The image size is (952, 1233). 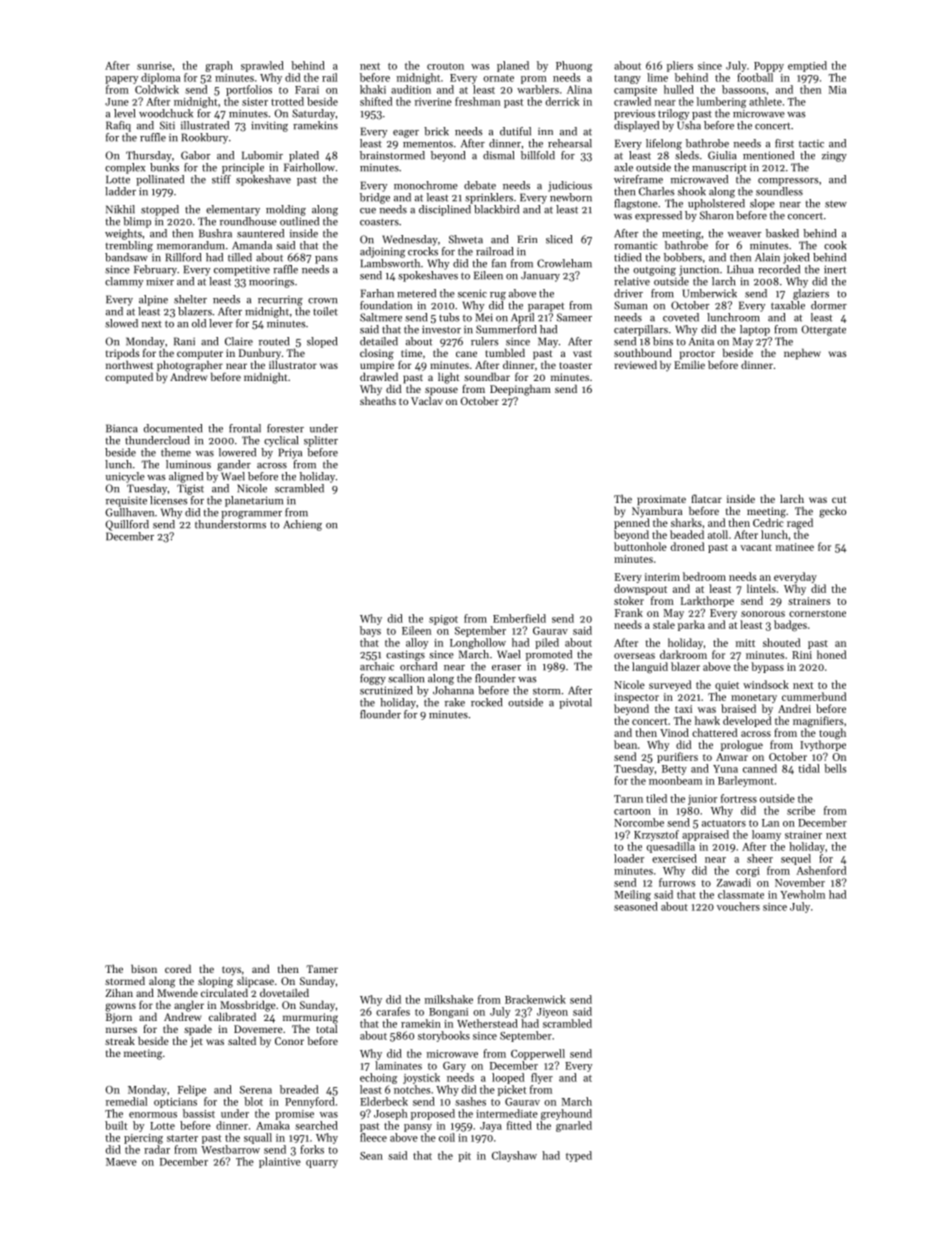 What do you see at coordinates (519, 618) in the page?
I see `Emberfield` at bounding box center [519, 618].
